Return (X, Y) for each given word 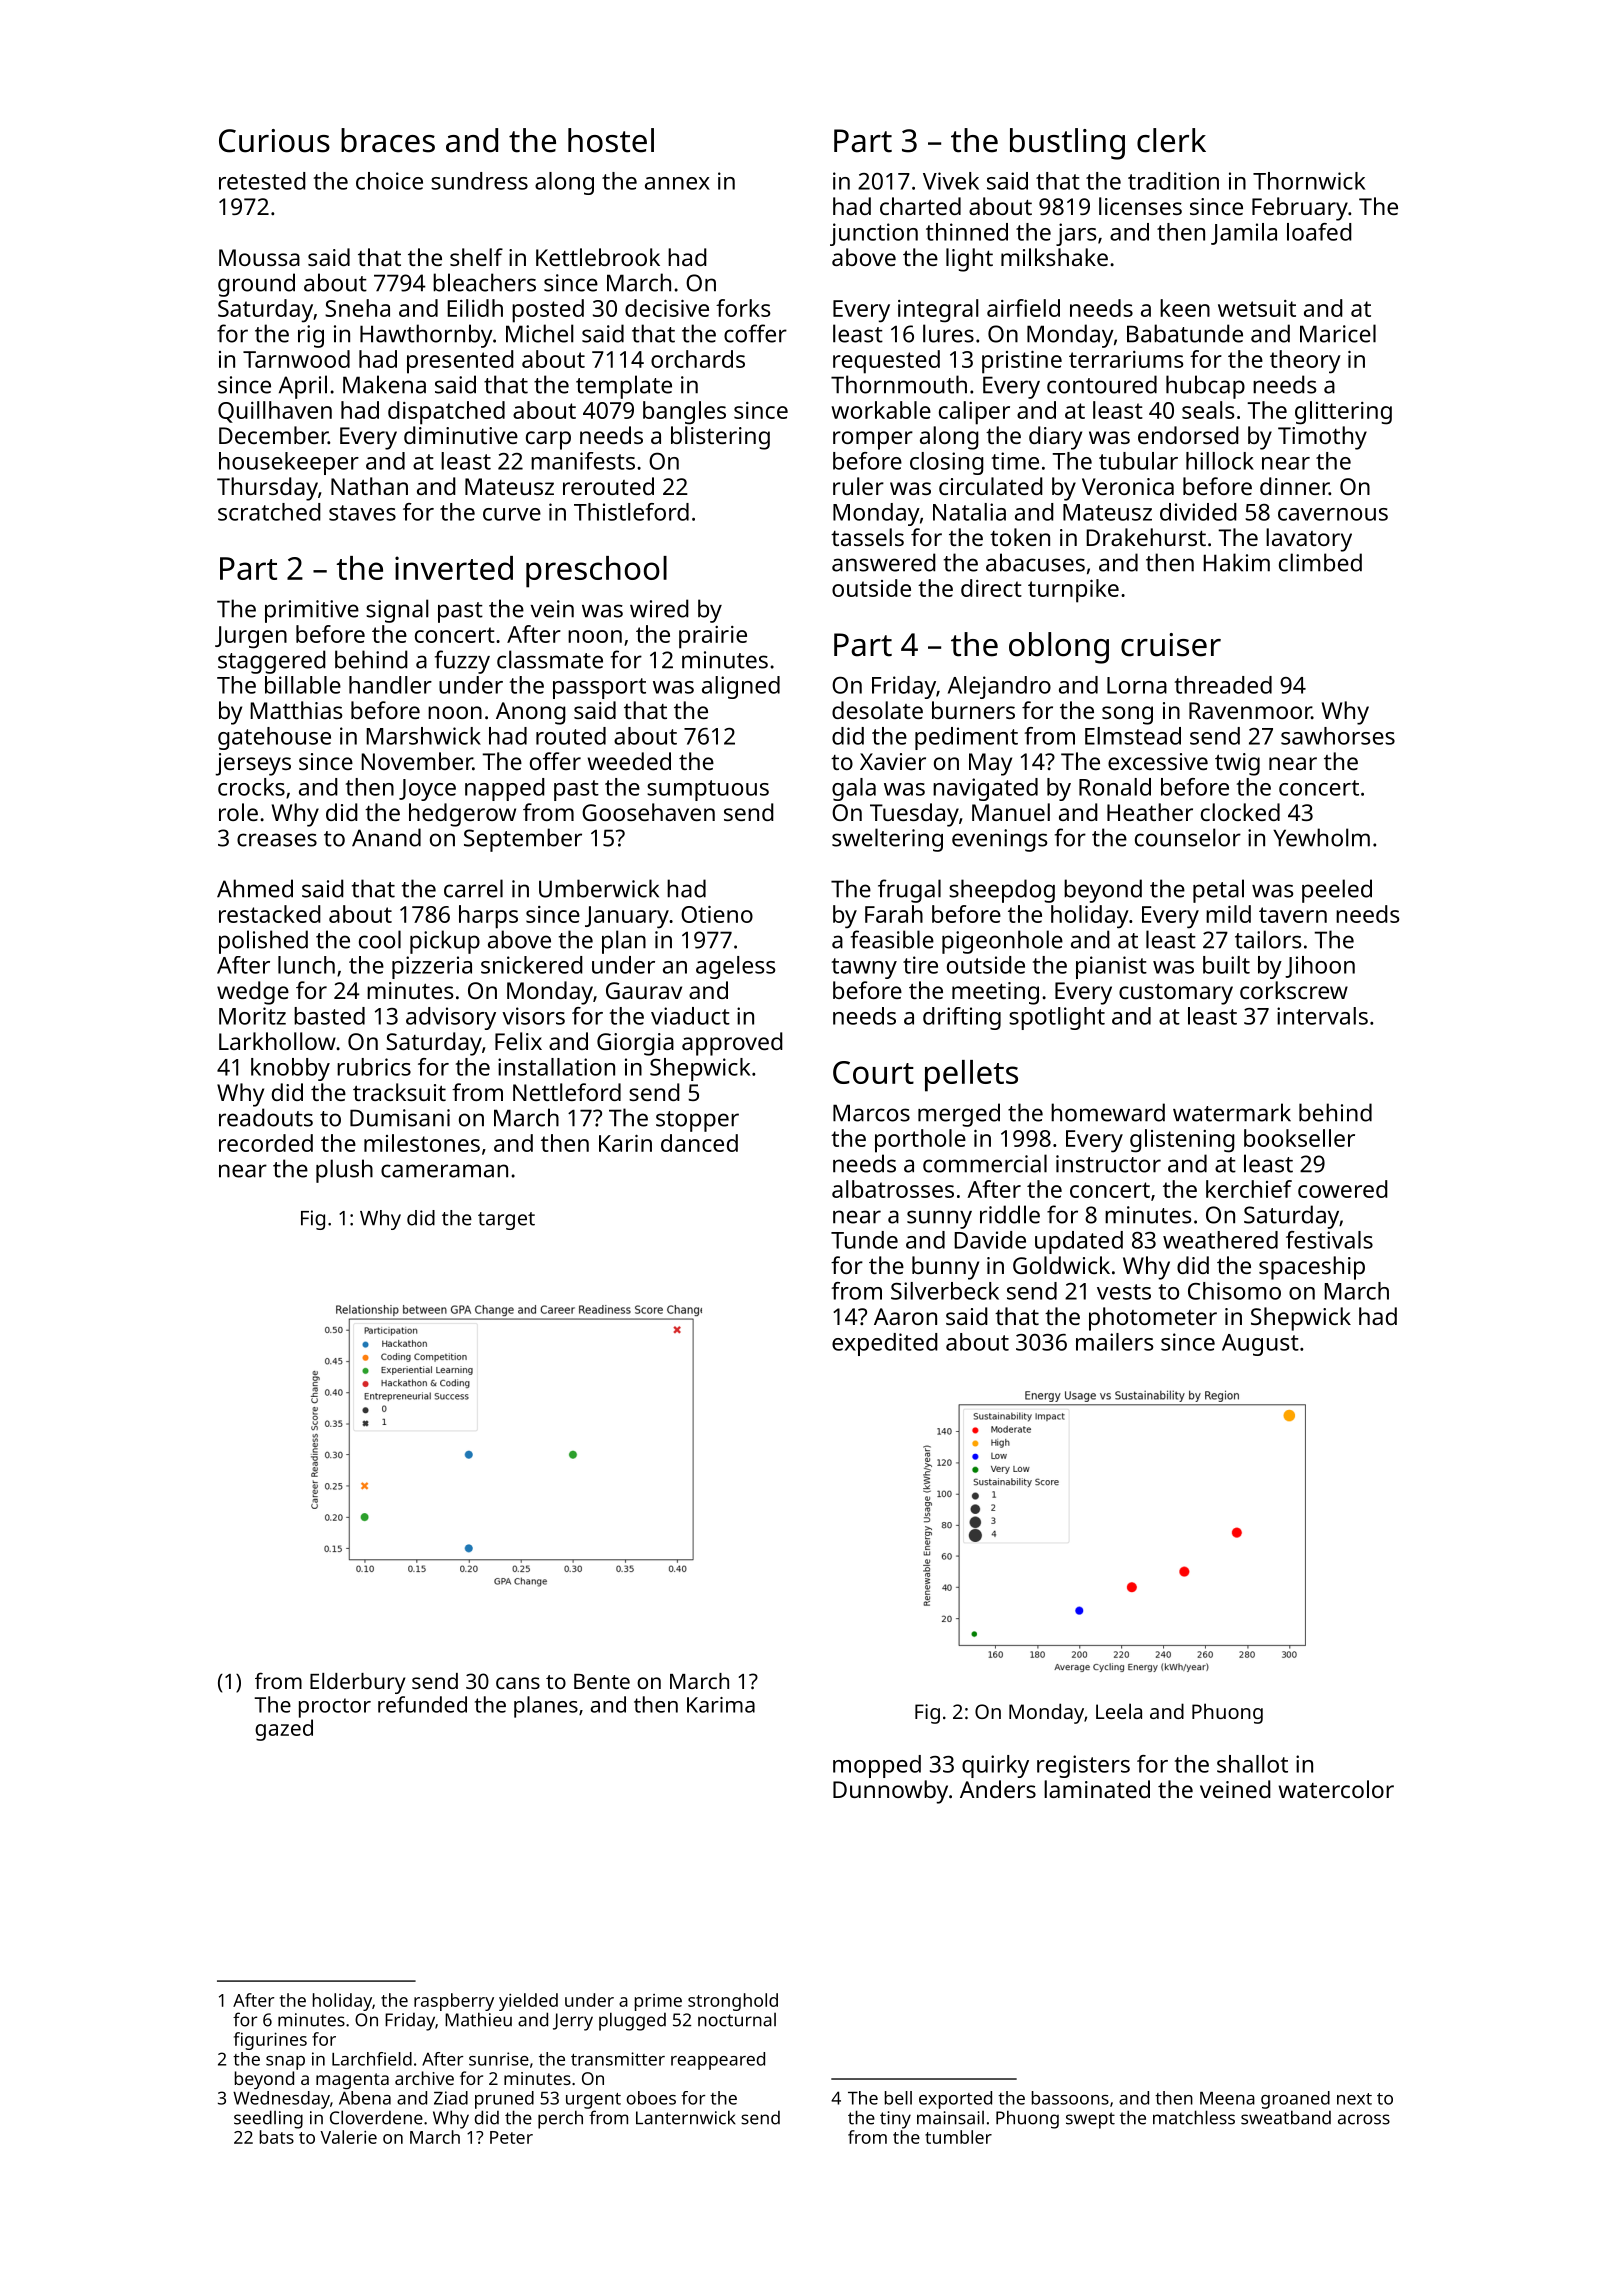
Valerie (348, 2137)
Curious (274, 141)
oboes (651, 2098)
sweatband (1286, 2117)
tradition (1173, 181)
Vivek (951, 181)
